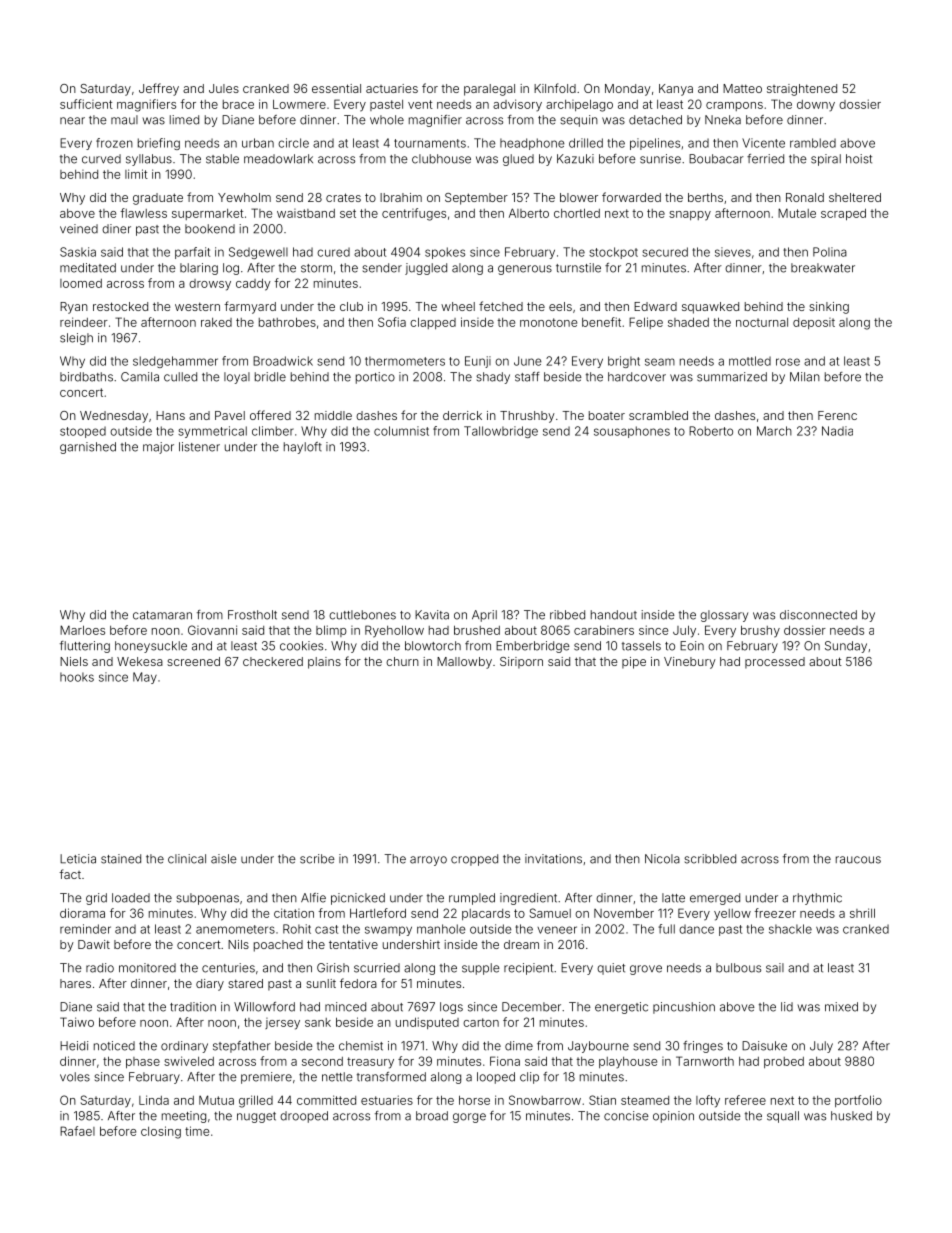 The image size is (952, 1233). Describe the element at coordinates (121, 859) in the screenshot. I see `stained` at that location.
